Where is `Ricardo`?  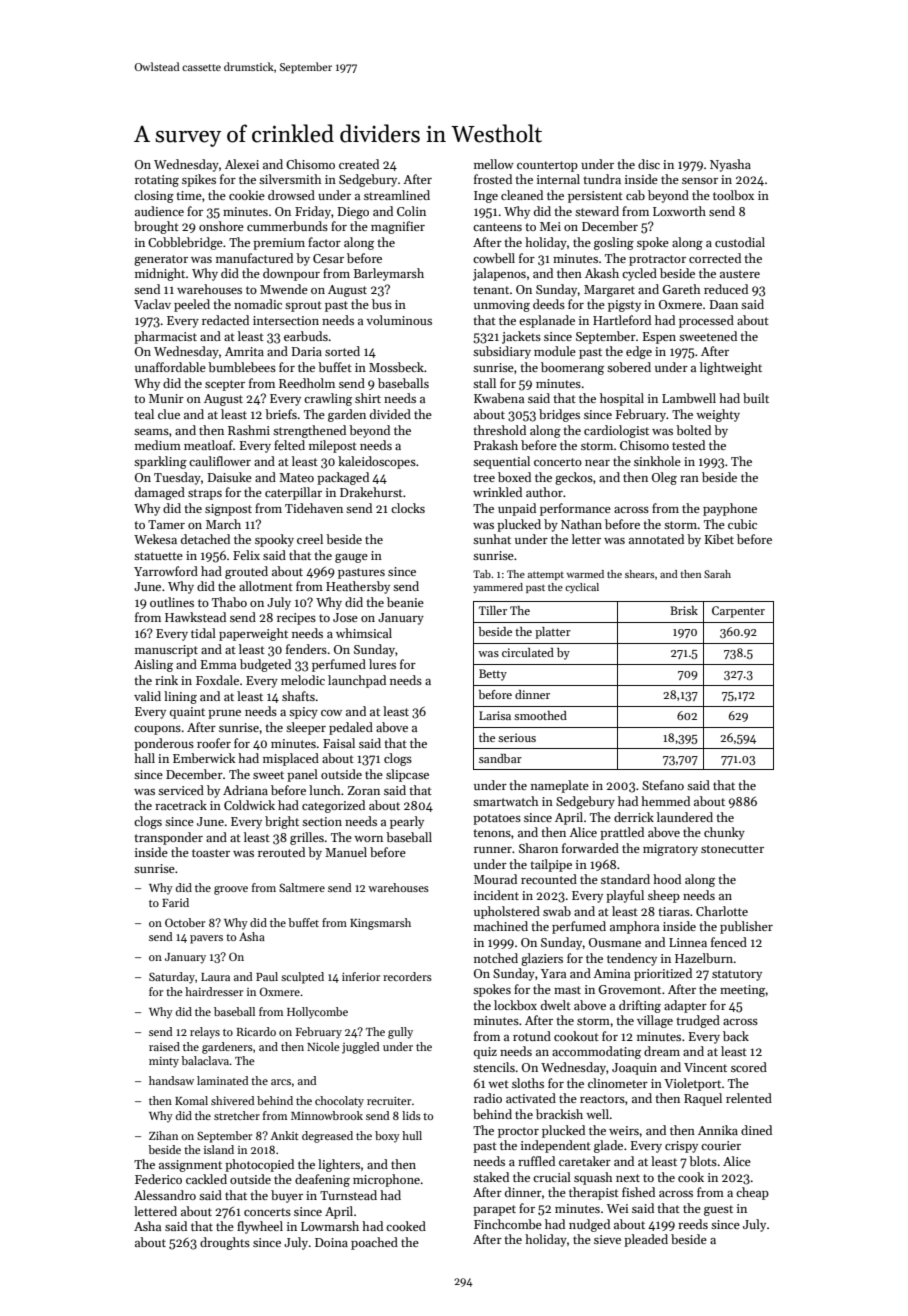 Ricardo is located at coordinates (256, 1031).
